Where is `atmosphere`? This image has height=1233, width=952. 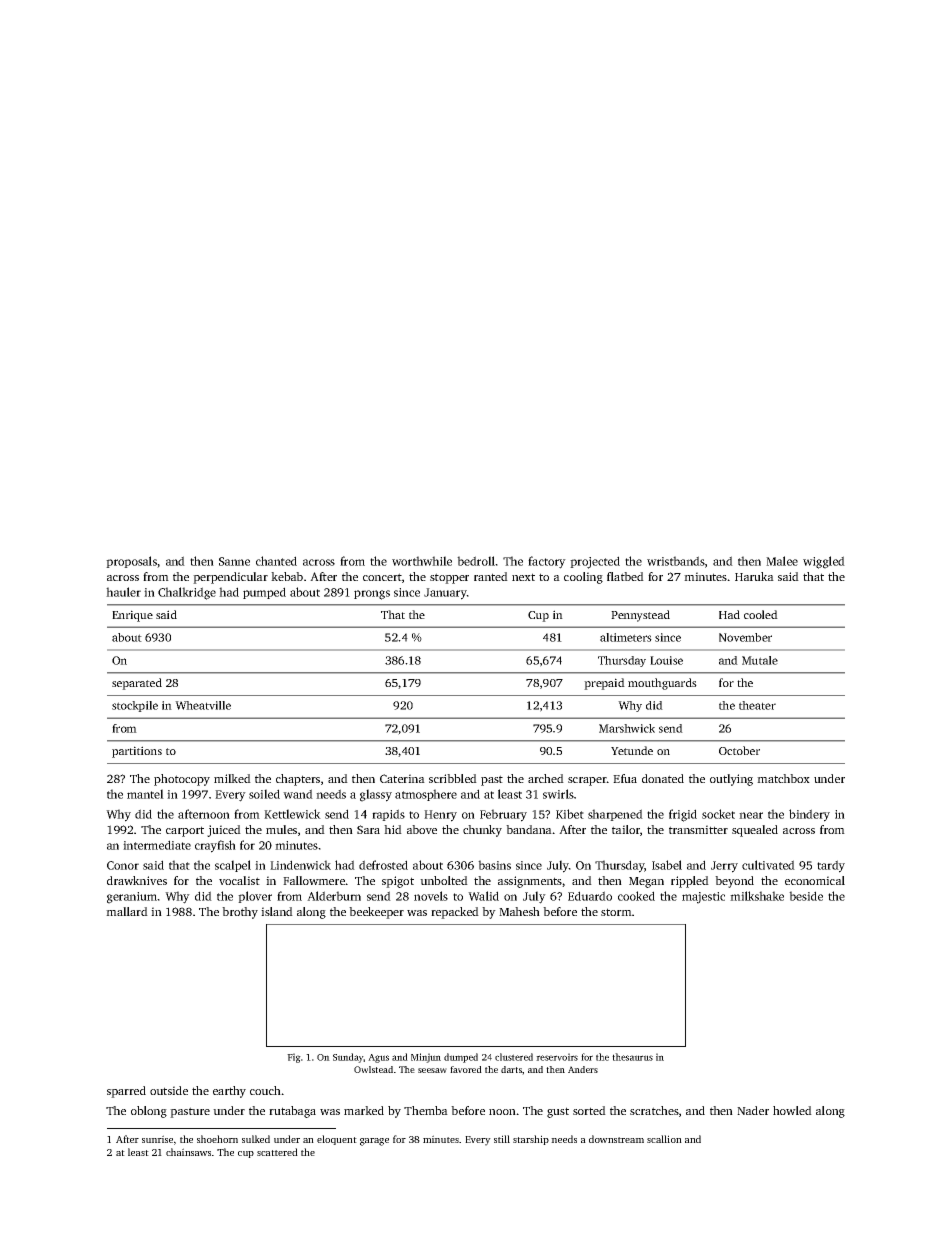 atmosphere is located at coordinates (426, 795).
